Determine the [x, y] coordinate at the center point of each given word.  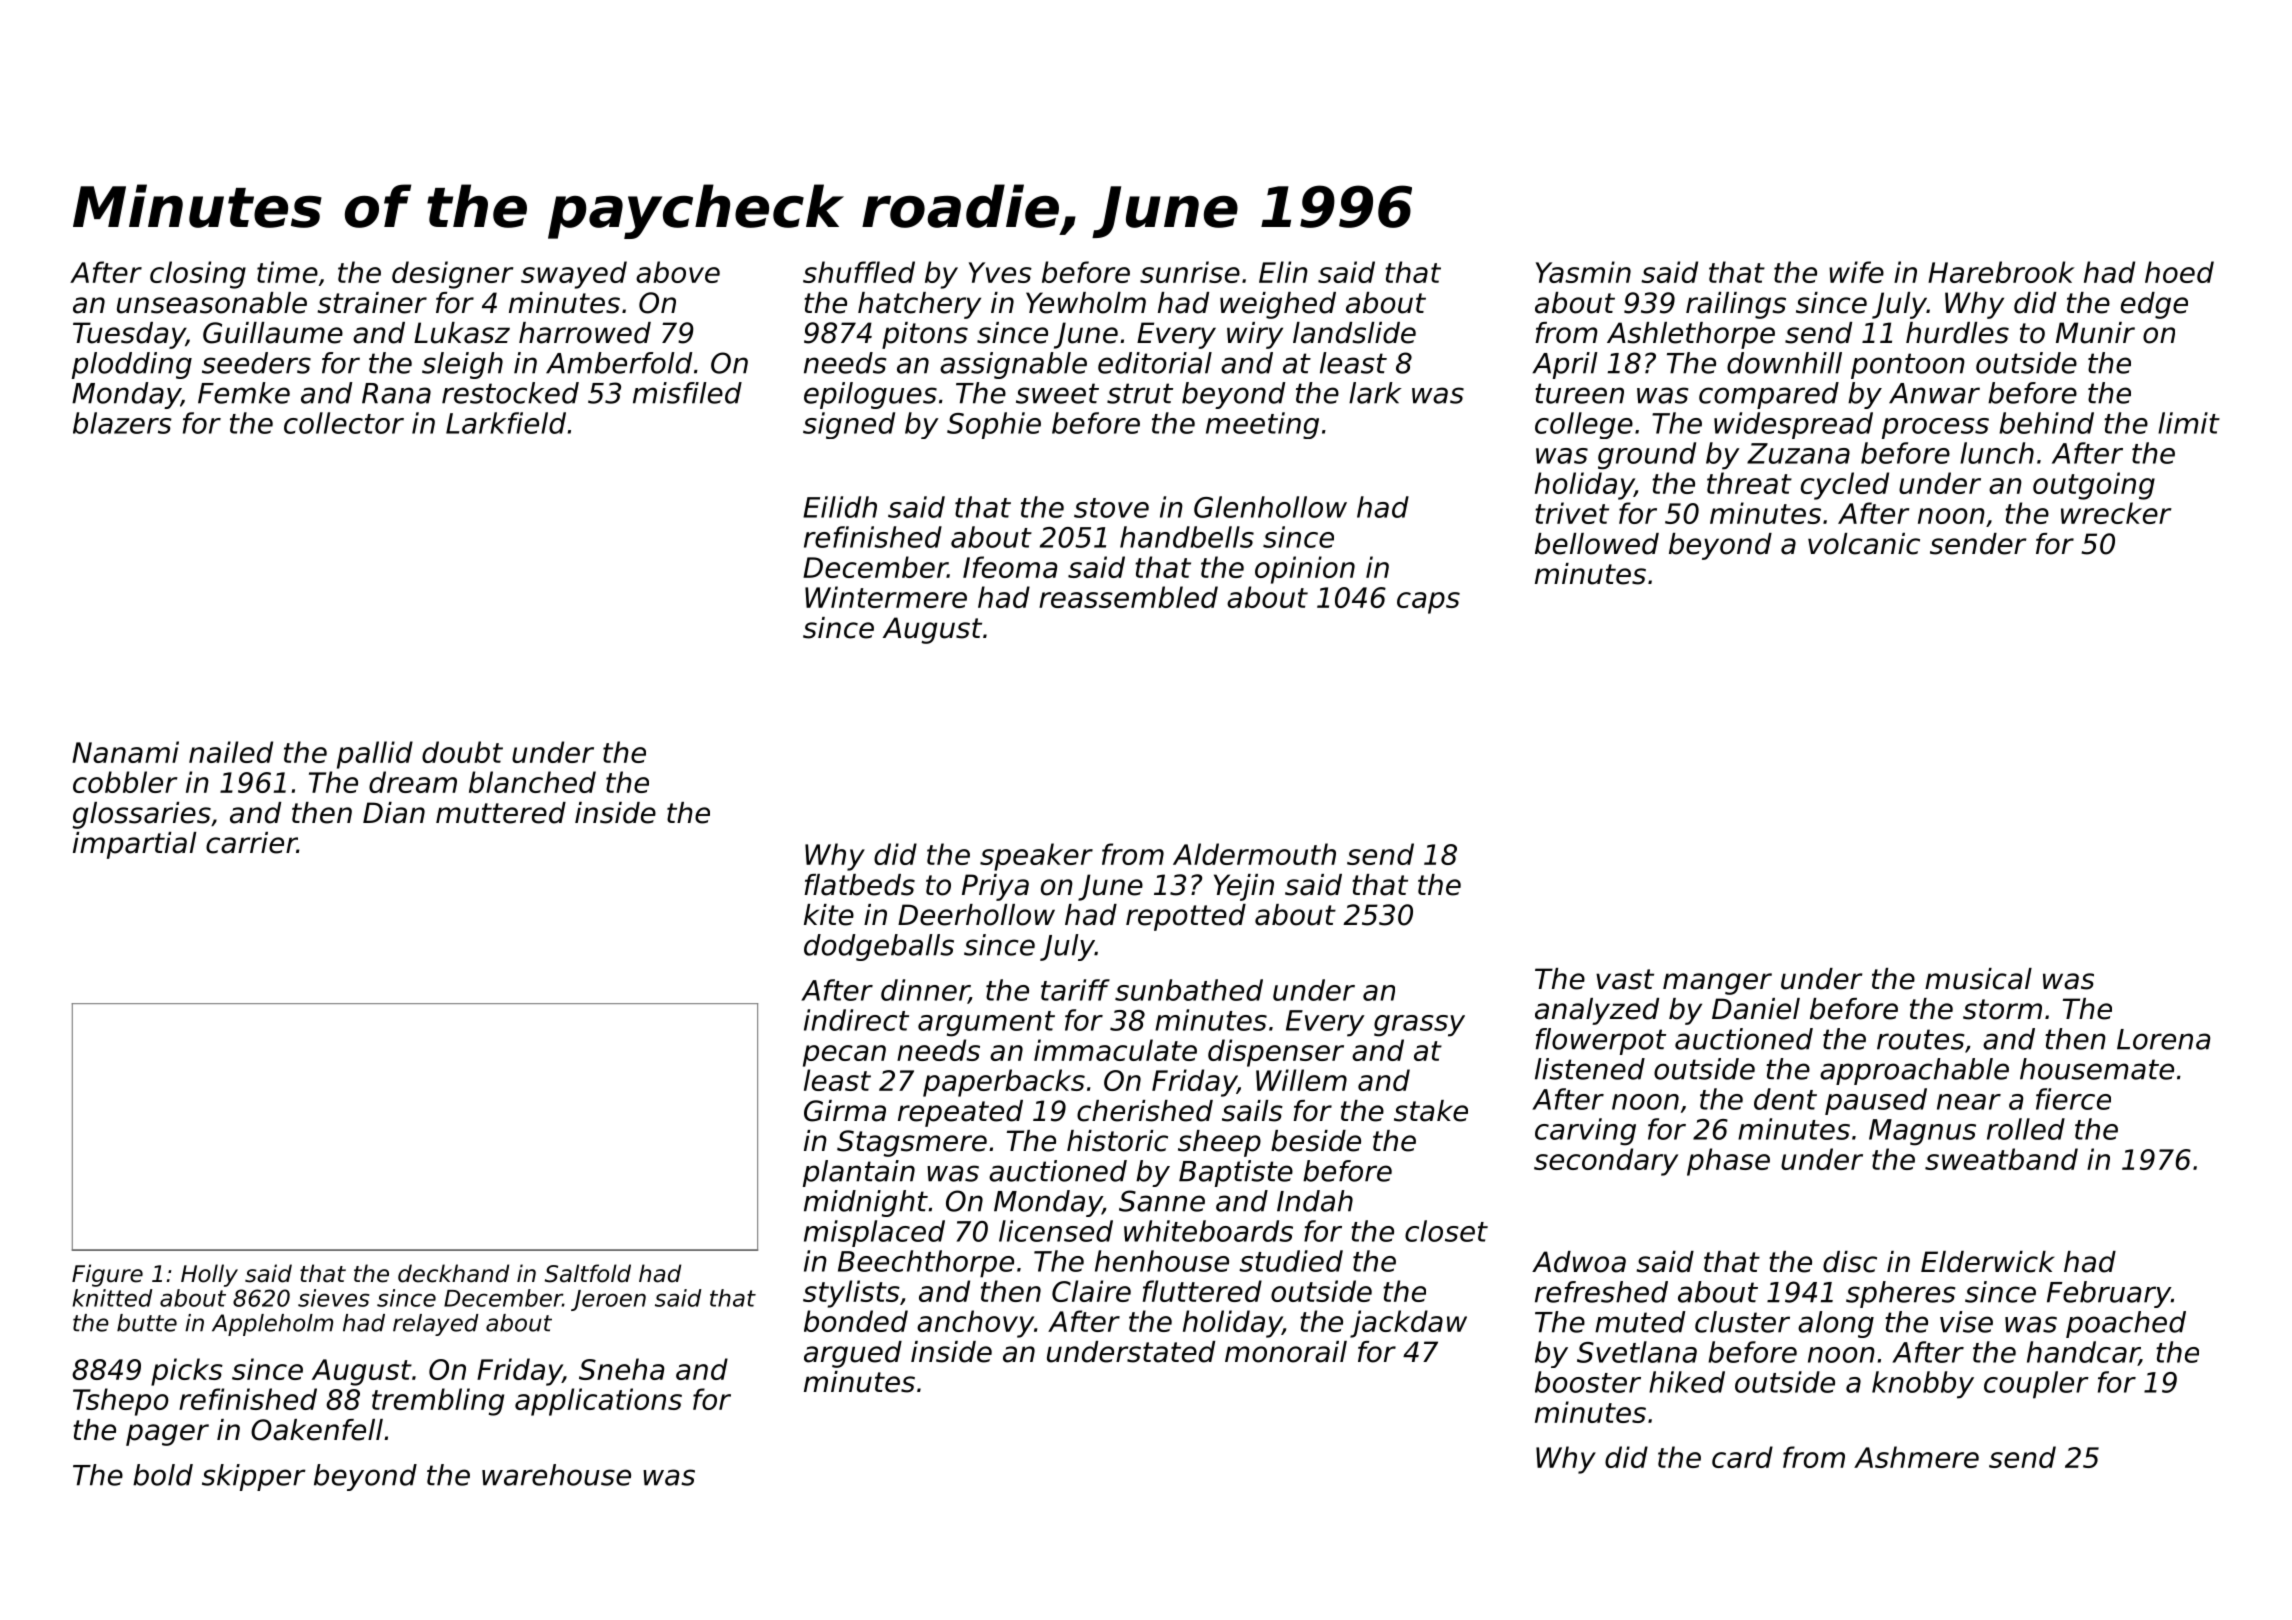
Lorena [2163, 1039]
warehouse [556, 1475]
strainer [372, 303]
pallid [375, 755]
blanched [532, 782]
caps [1428, 603]
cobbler [125, 782]
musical [1978, 979]
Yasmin [1583, 272]
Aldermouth [1254, 854]
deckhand [453, 1273]
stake [1431, 1111]
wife [1856, 272]
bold [163, 1475]
